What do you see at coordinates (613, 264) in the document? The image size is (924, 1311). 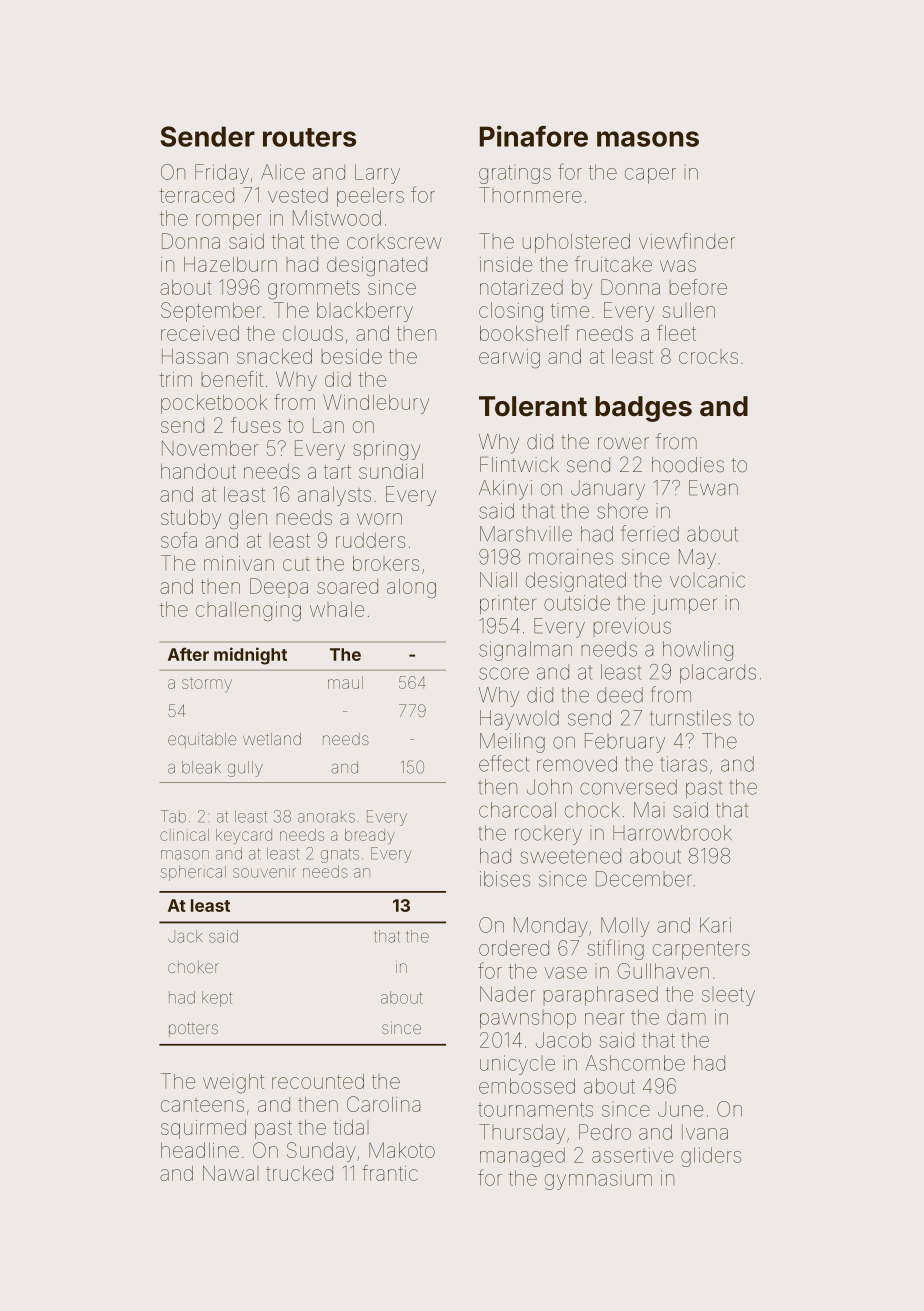 I see `fruitcake` at bounding box center [613, 264].
